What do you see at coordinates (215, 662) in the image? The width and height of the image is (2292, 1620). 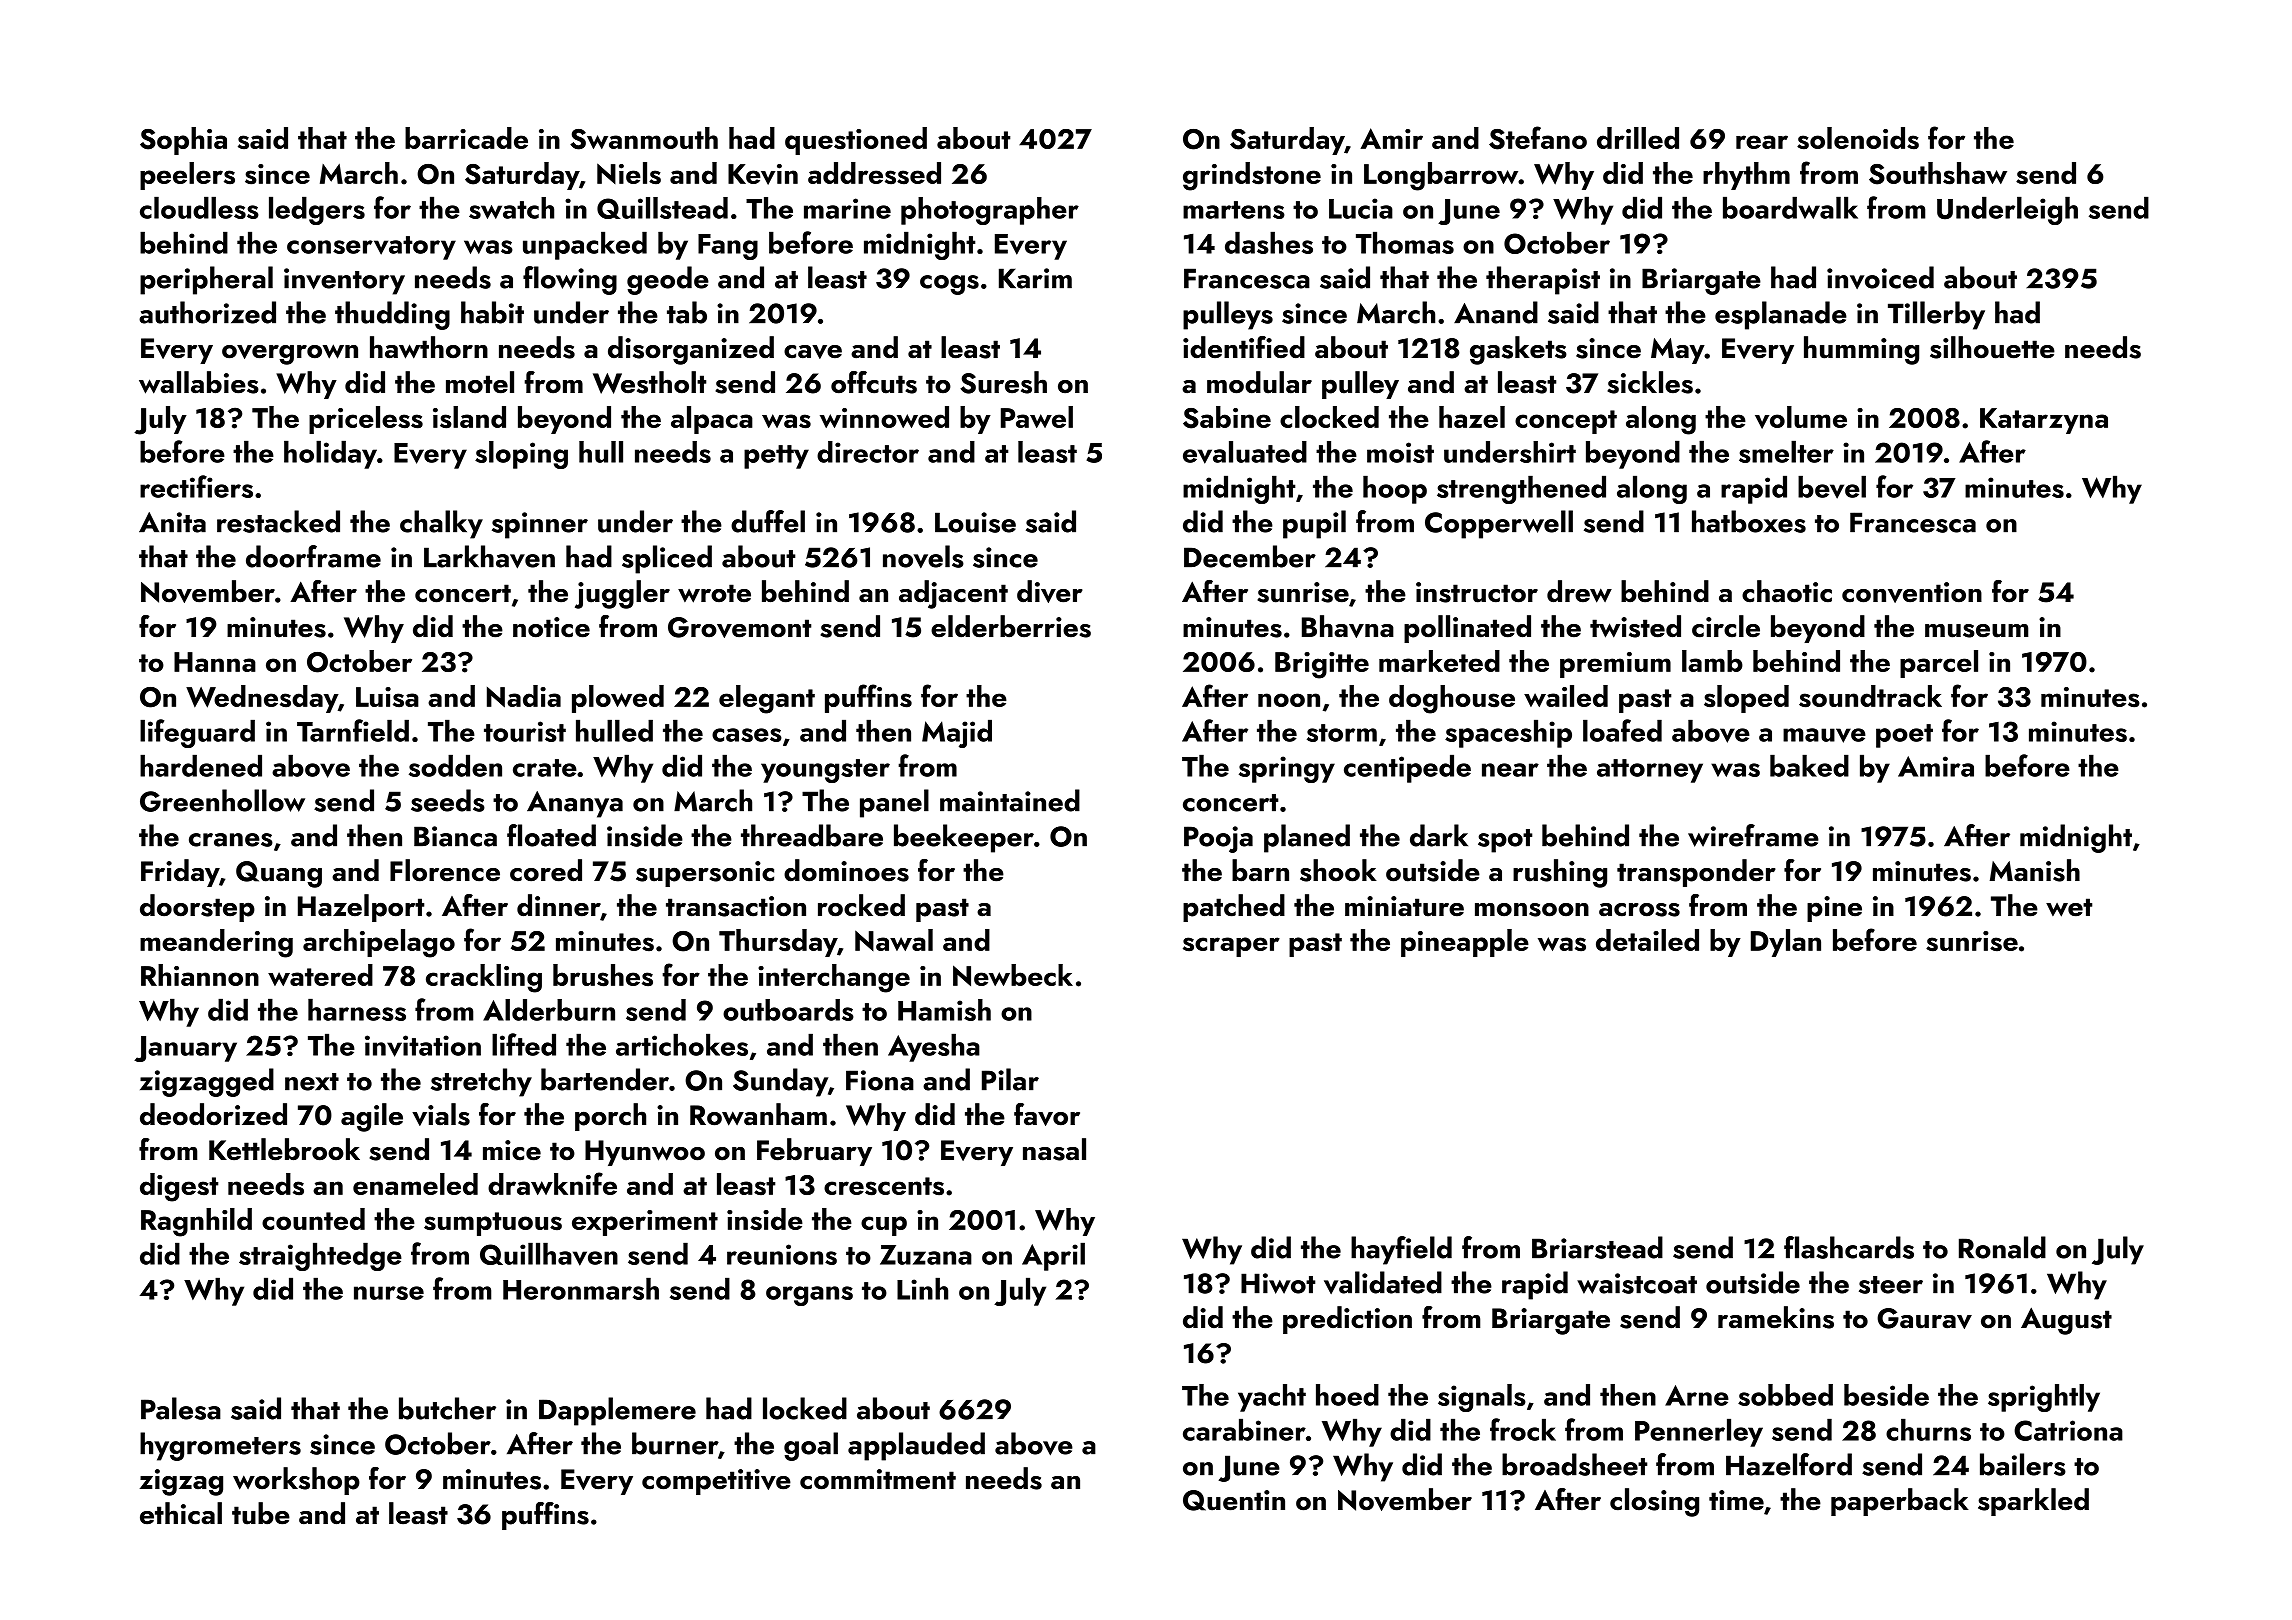 I see `Hanna` at bounding box center [215, 662].
